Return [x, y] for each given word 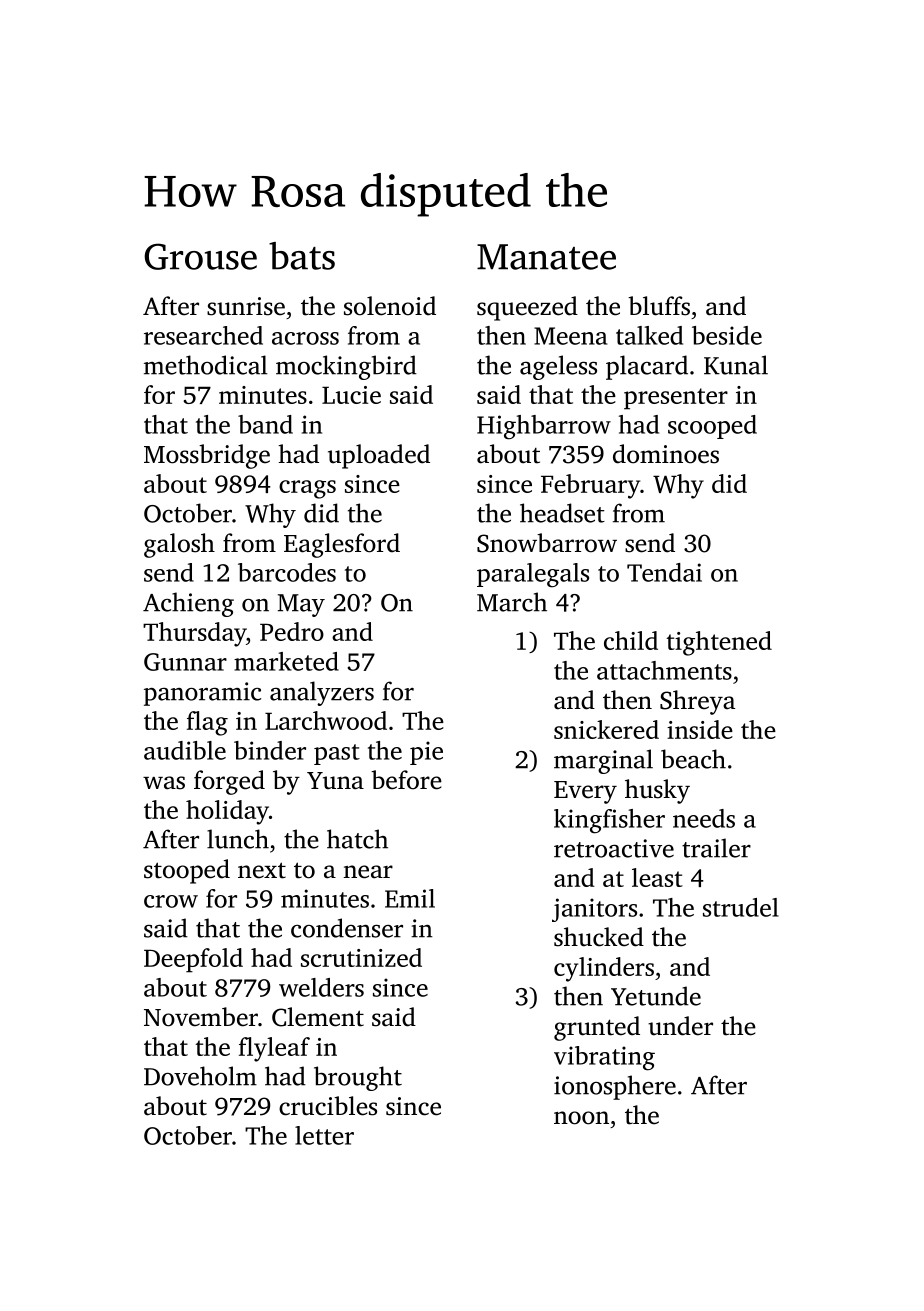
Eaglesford [342, 545]
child [631, 640]
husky [657, 791]
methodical [206, 365]
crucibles [328, 1106]
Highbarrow [544, 427]
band [265, 424]
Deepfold [193, 960]
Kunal [736, 365]
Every [585, 792]
